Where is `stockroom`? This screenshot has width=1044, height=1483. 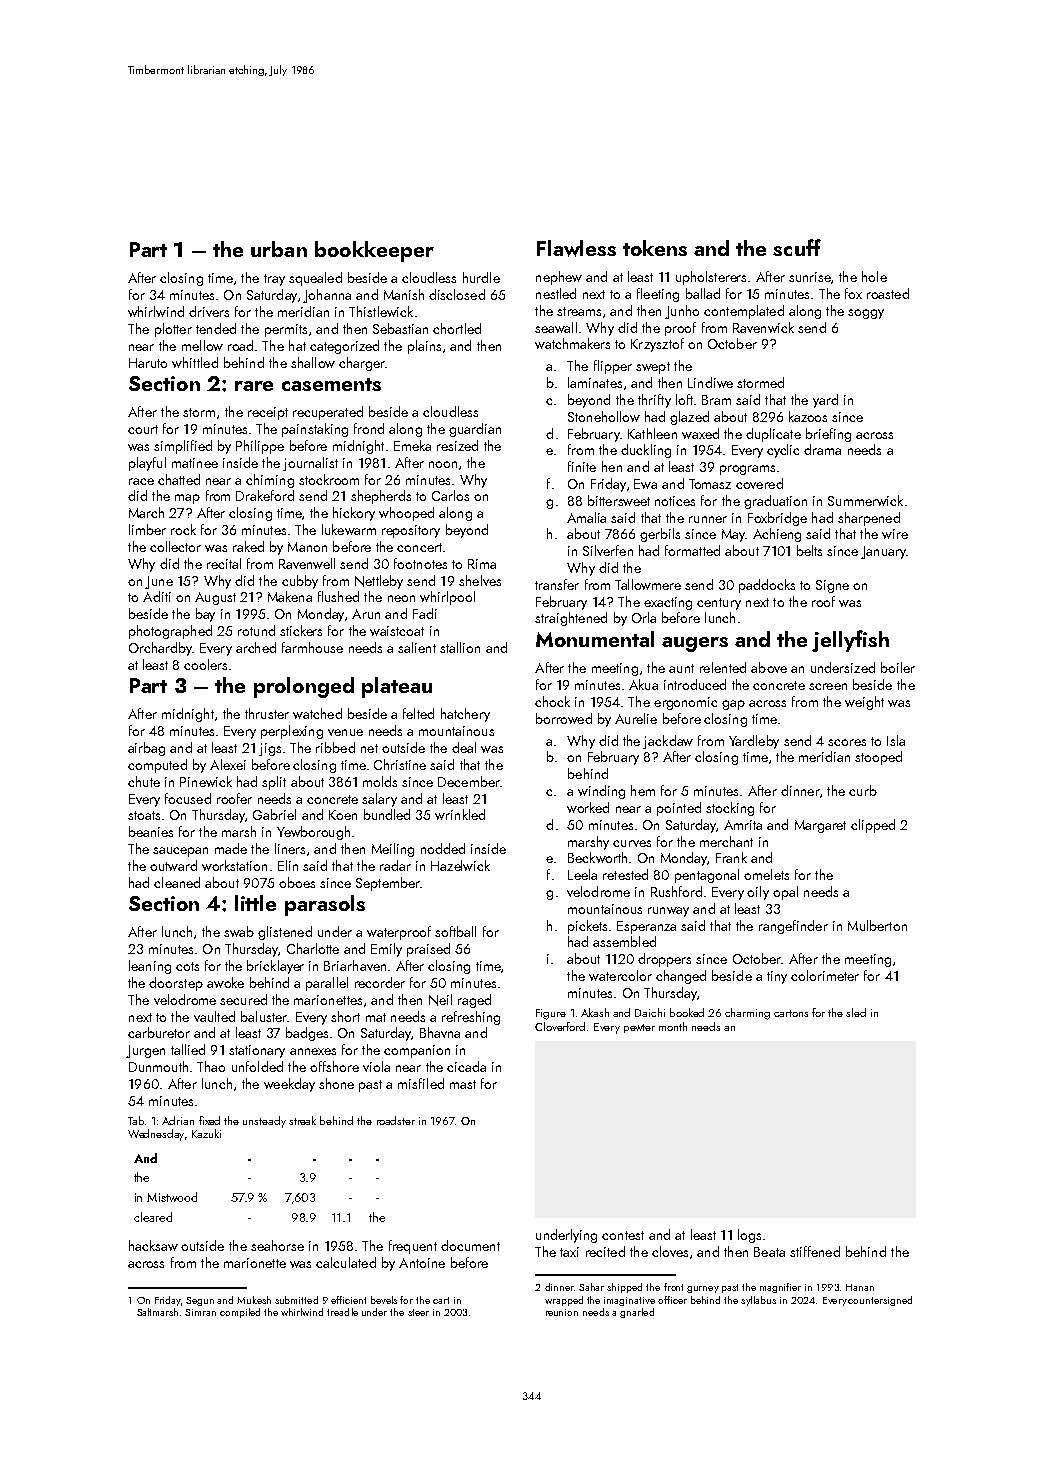 stockroom is located at coordinates (329, 479).
